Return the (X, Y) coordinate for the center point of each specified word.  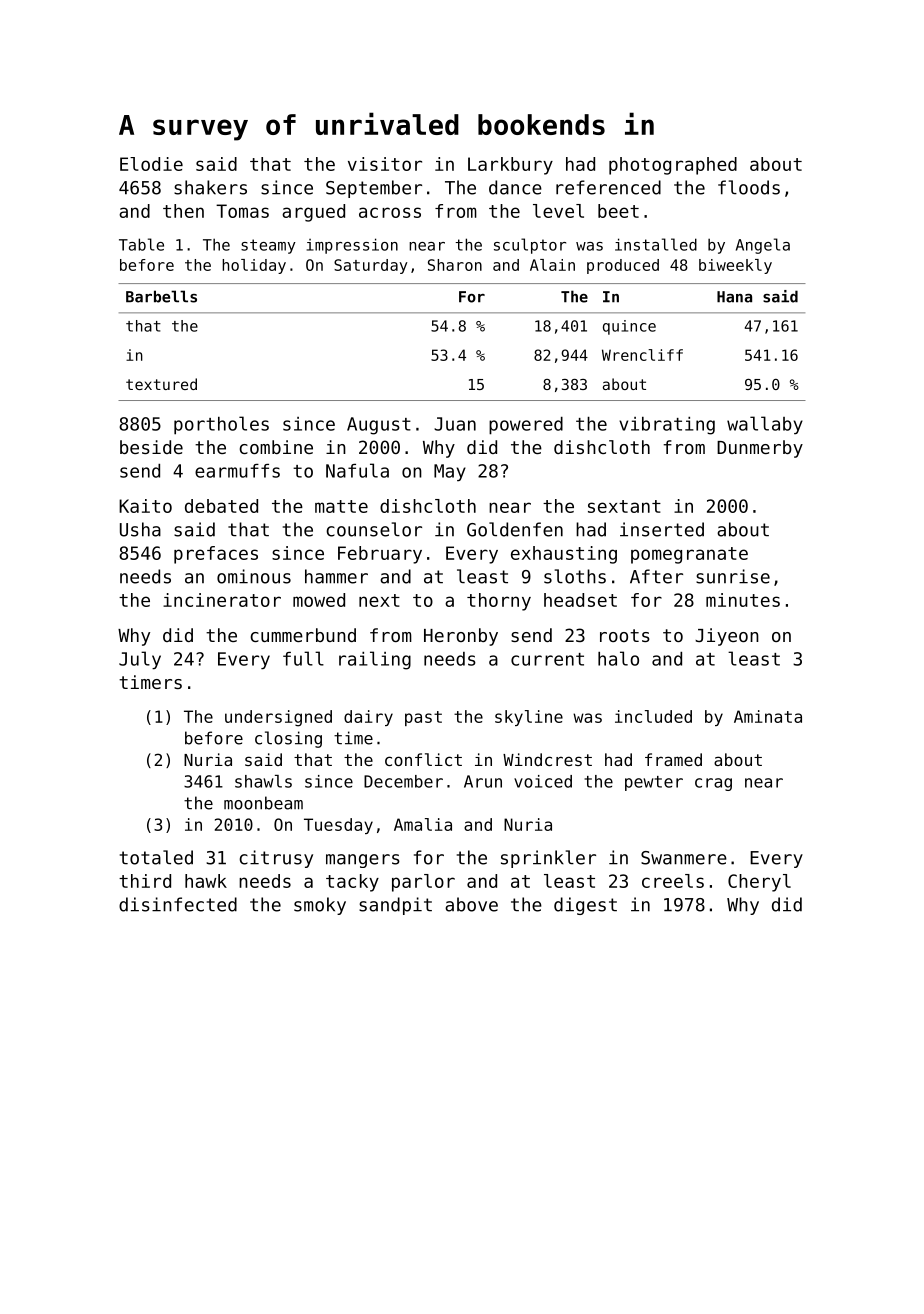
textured (161, 384)
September (374, 189)
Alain (552, 265)
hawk (206, 881)
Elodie (151, 164)
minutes (743, 600)
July (140, 660)
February (380, 555)
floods (749, 187)
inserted (662, 529)
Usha (140, 529)
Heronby (461, 637)
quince (629, 327)
